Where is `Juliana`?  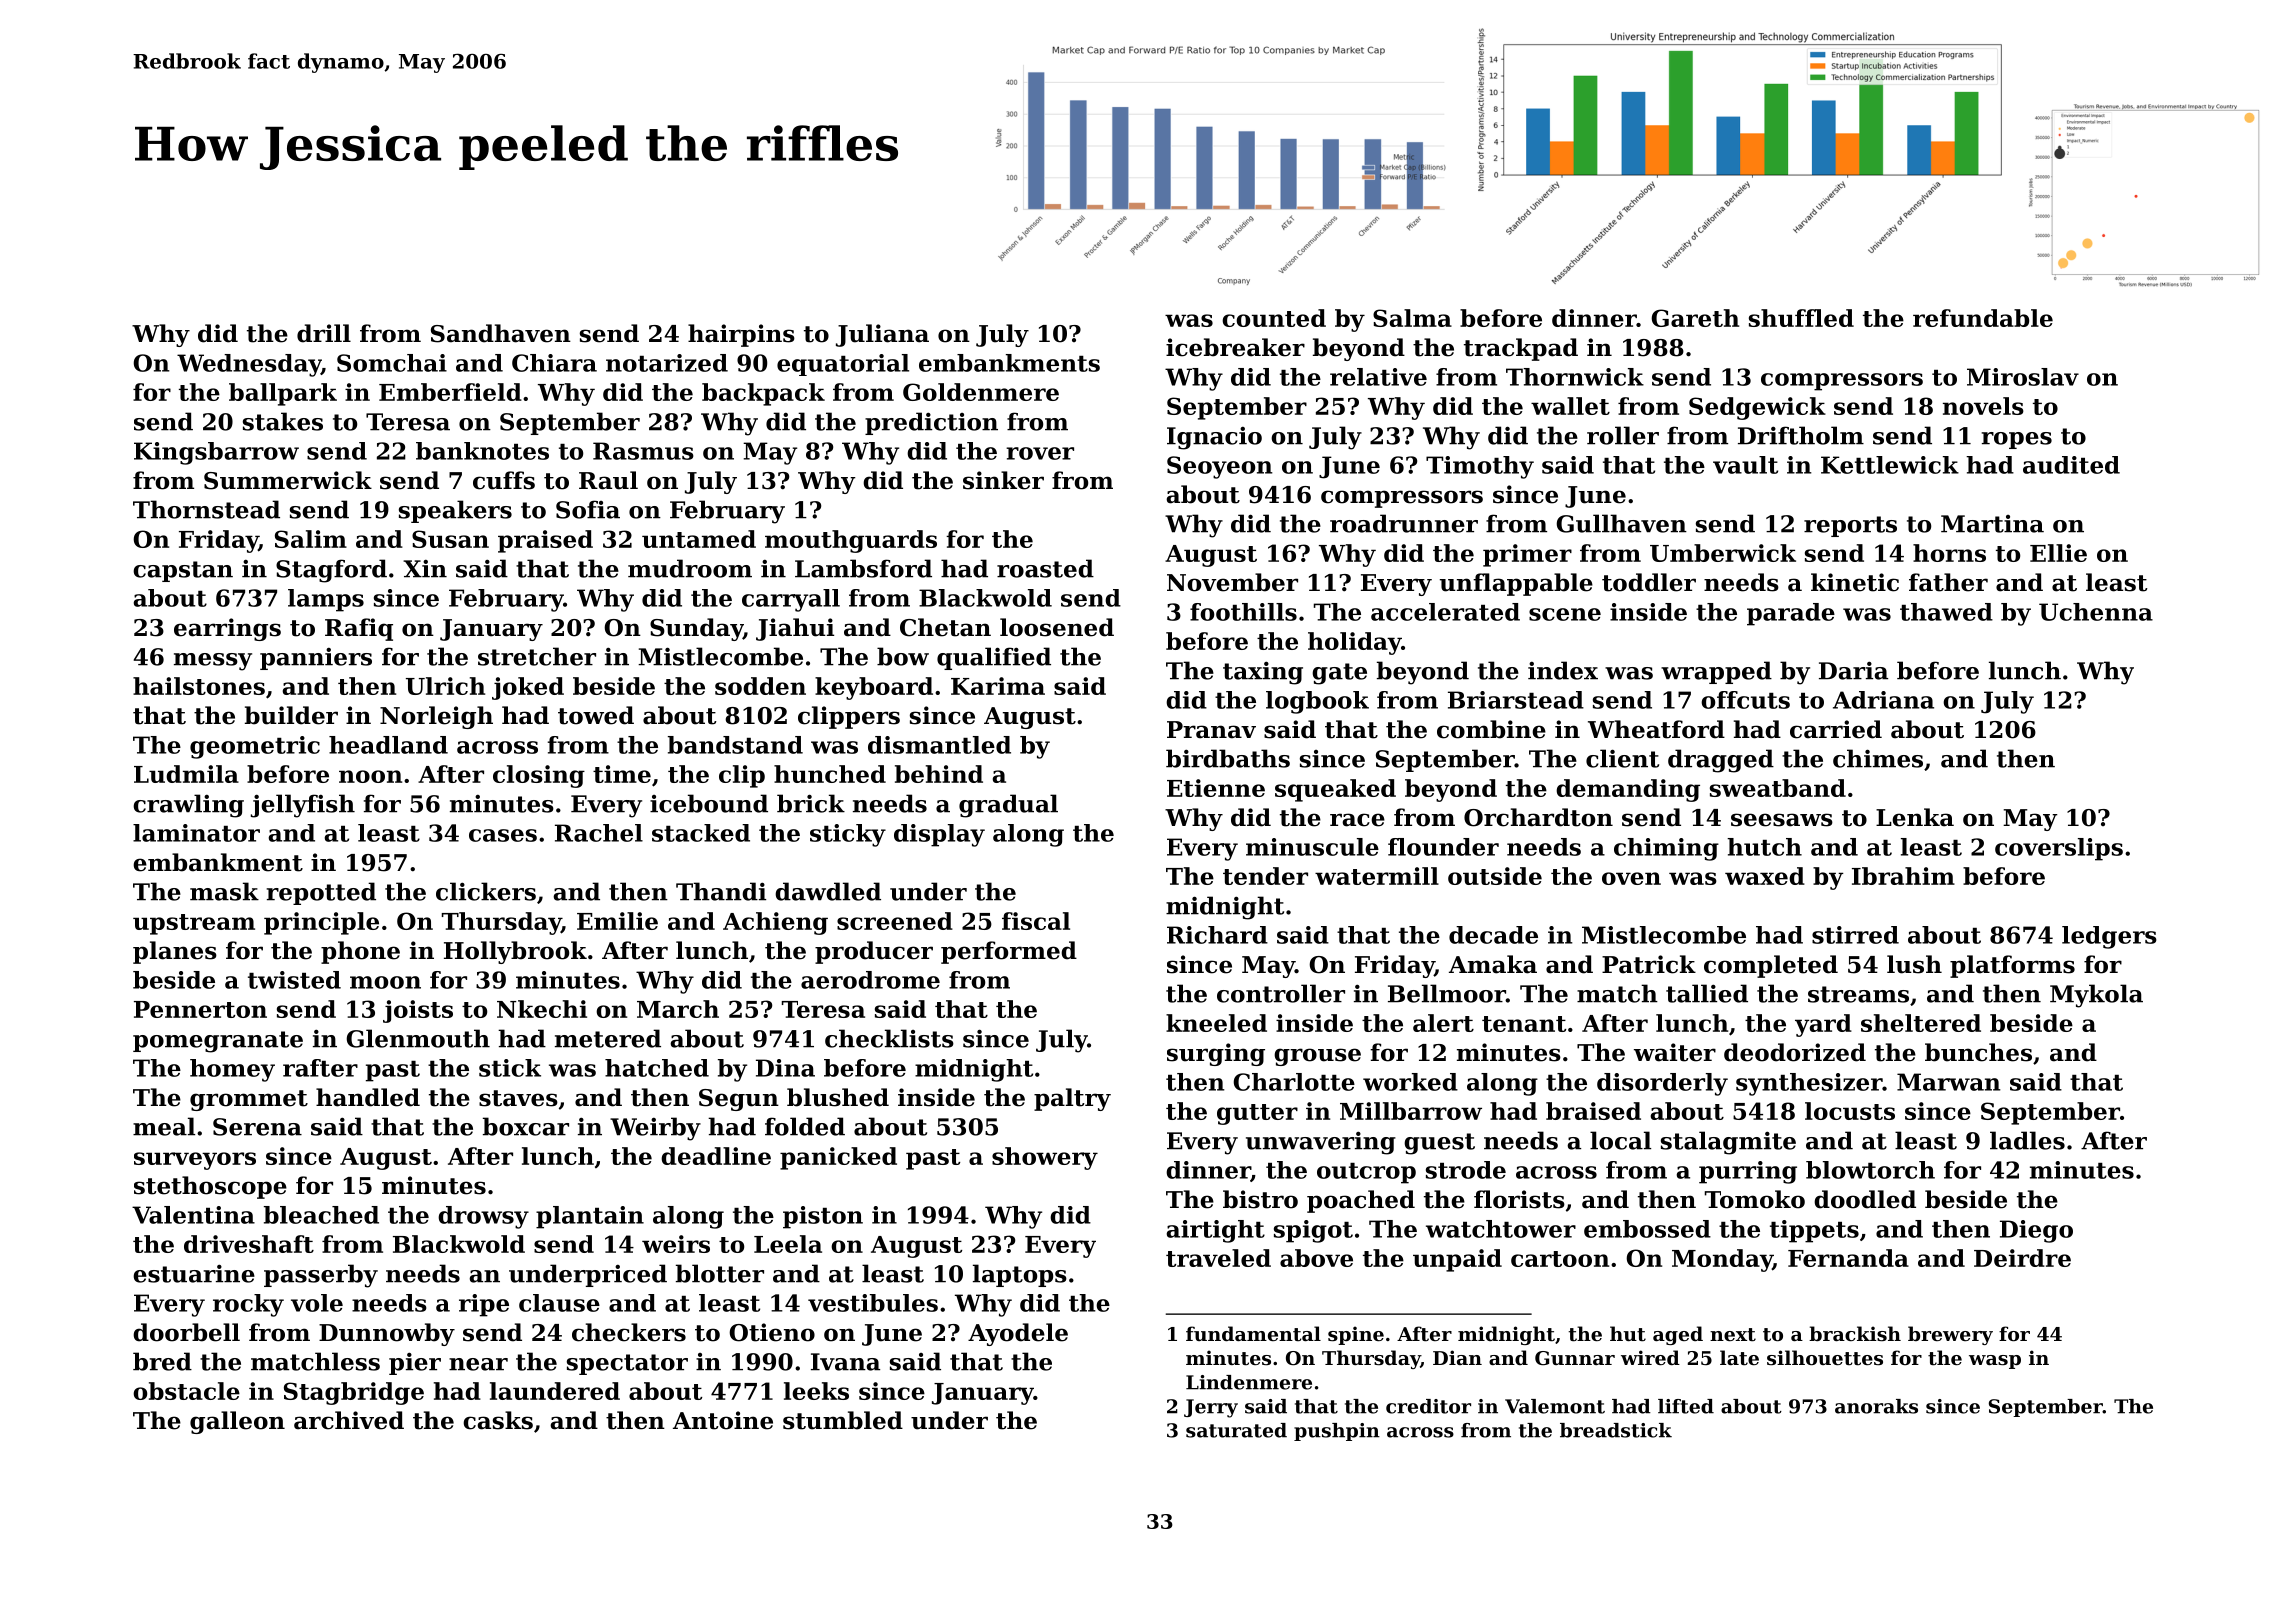 Juliana is located at coordinates (882, 335).
